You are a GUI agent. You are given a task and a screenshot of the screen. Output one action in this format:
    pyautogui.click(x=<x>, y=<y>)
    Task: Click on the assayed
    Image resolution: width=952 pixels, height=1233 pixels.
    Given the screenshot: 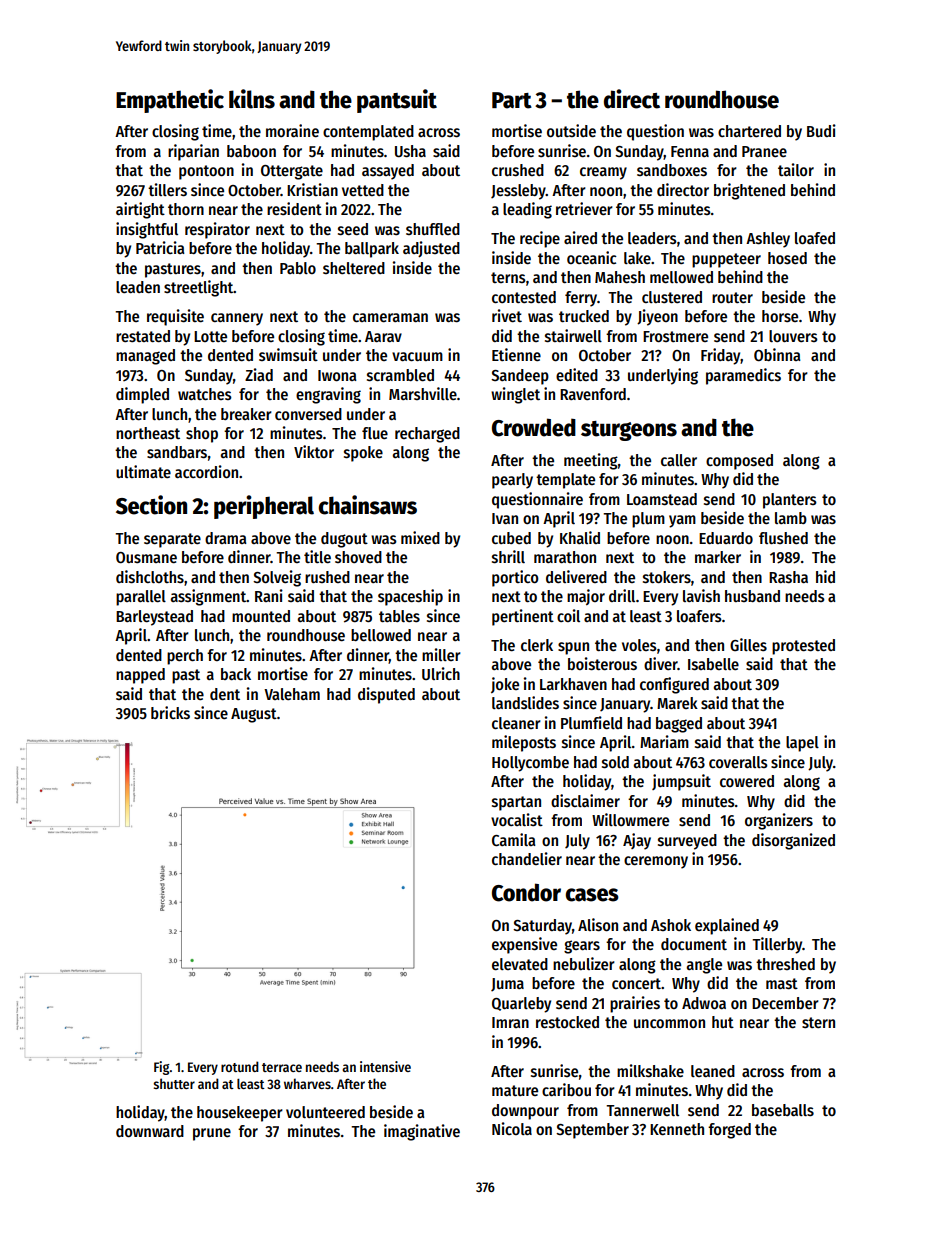 What is the action you would take?
    pyautogui.click(x=388, y=172)
